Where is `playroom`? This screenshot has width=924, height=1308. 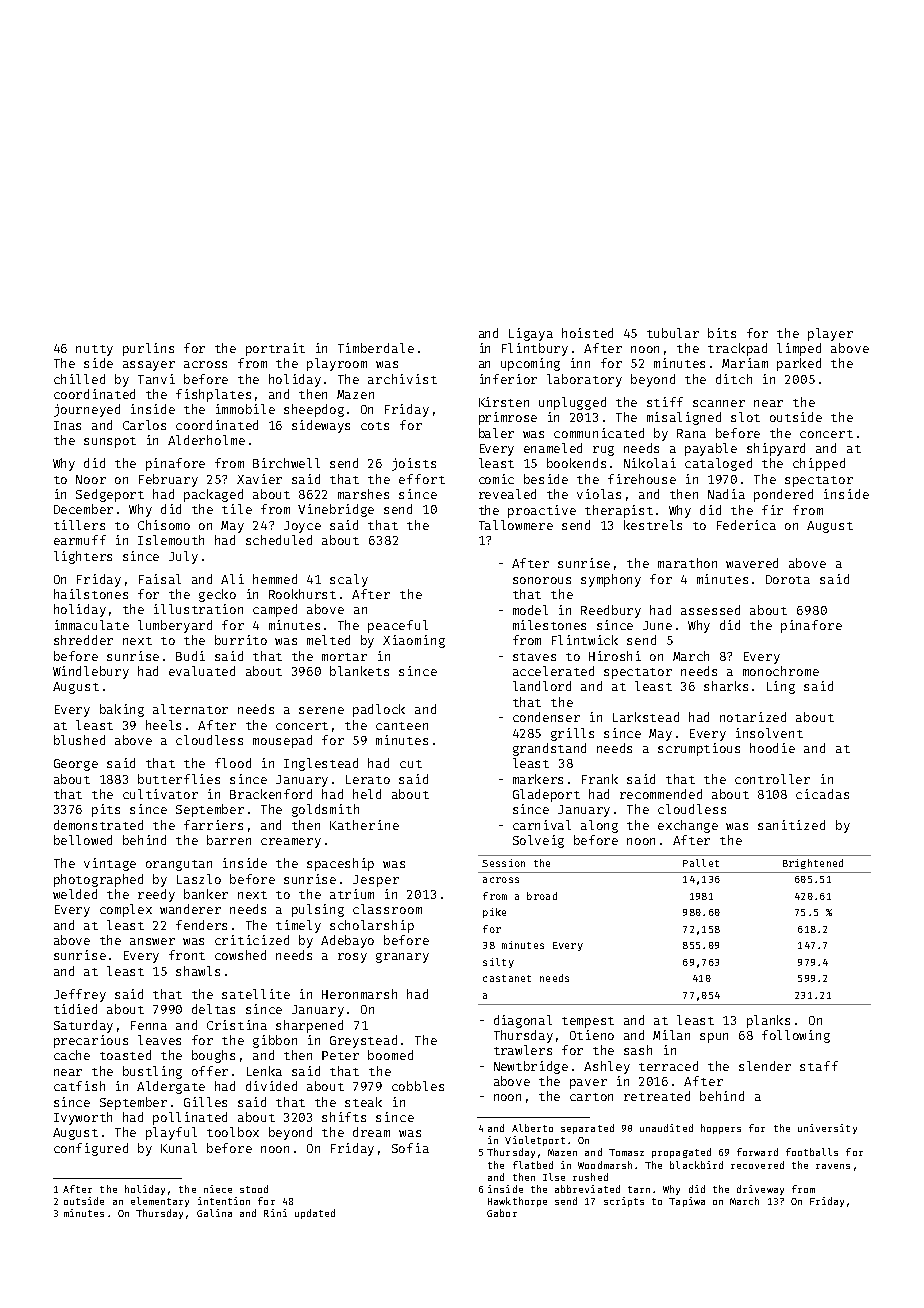 playroom is located at coordinates (337, 364).
